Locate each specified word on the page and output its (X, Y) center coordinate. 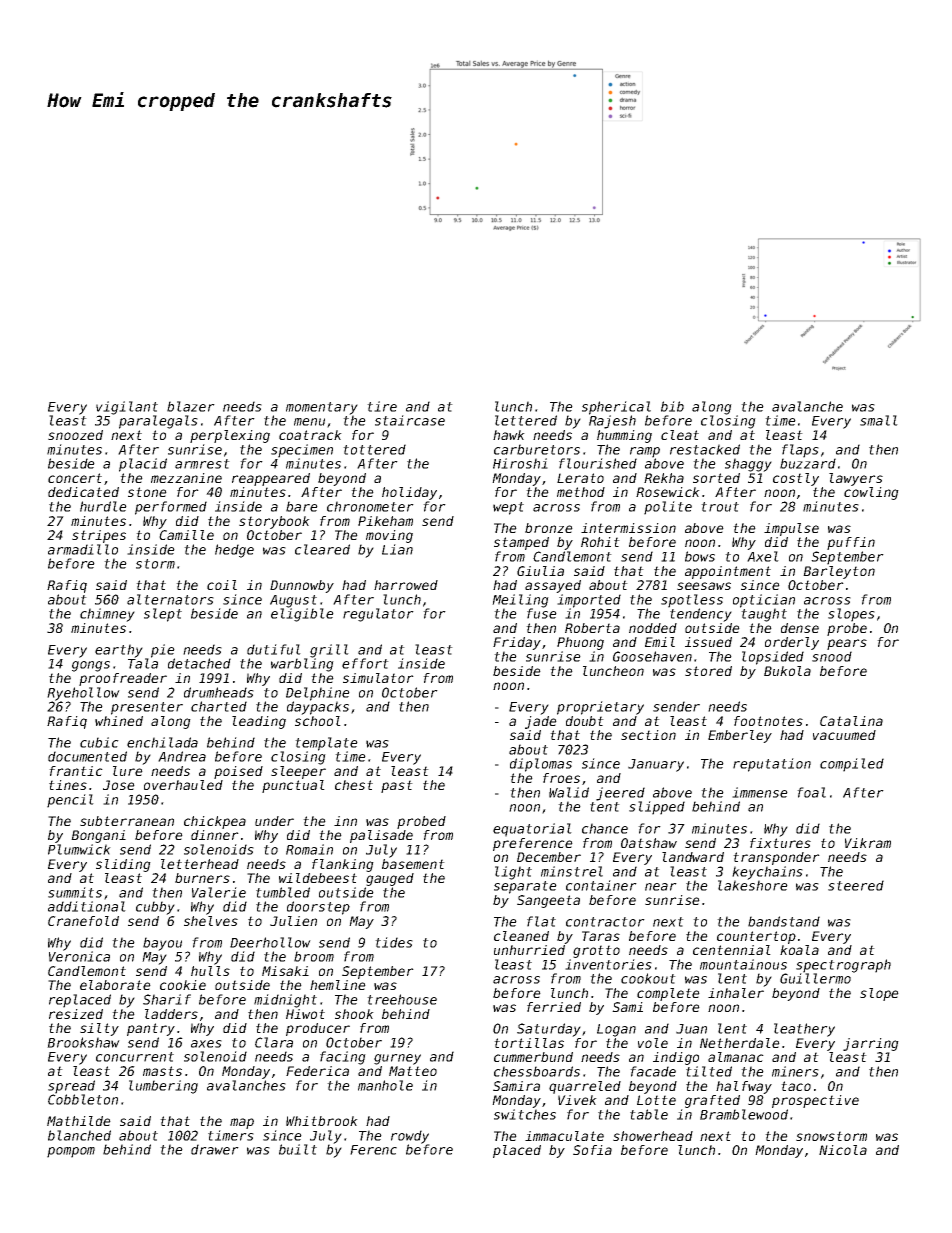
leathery (804, 1030)
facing (343, 1058)
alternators (170, 599)
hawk (509, 435)
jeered (620, 794)
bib (672, 406)
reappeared (271, 479)
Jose (119, 785)
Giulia (540, 571)
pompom (71, 1152)
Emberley (740, 736)
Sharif (167, 999)
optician (764, 601)
